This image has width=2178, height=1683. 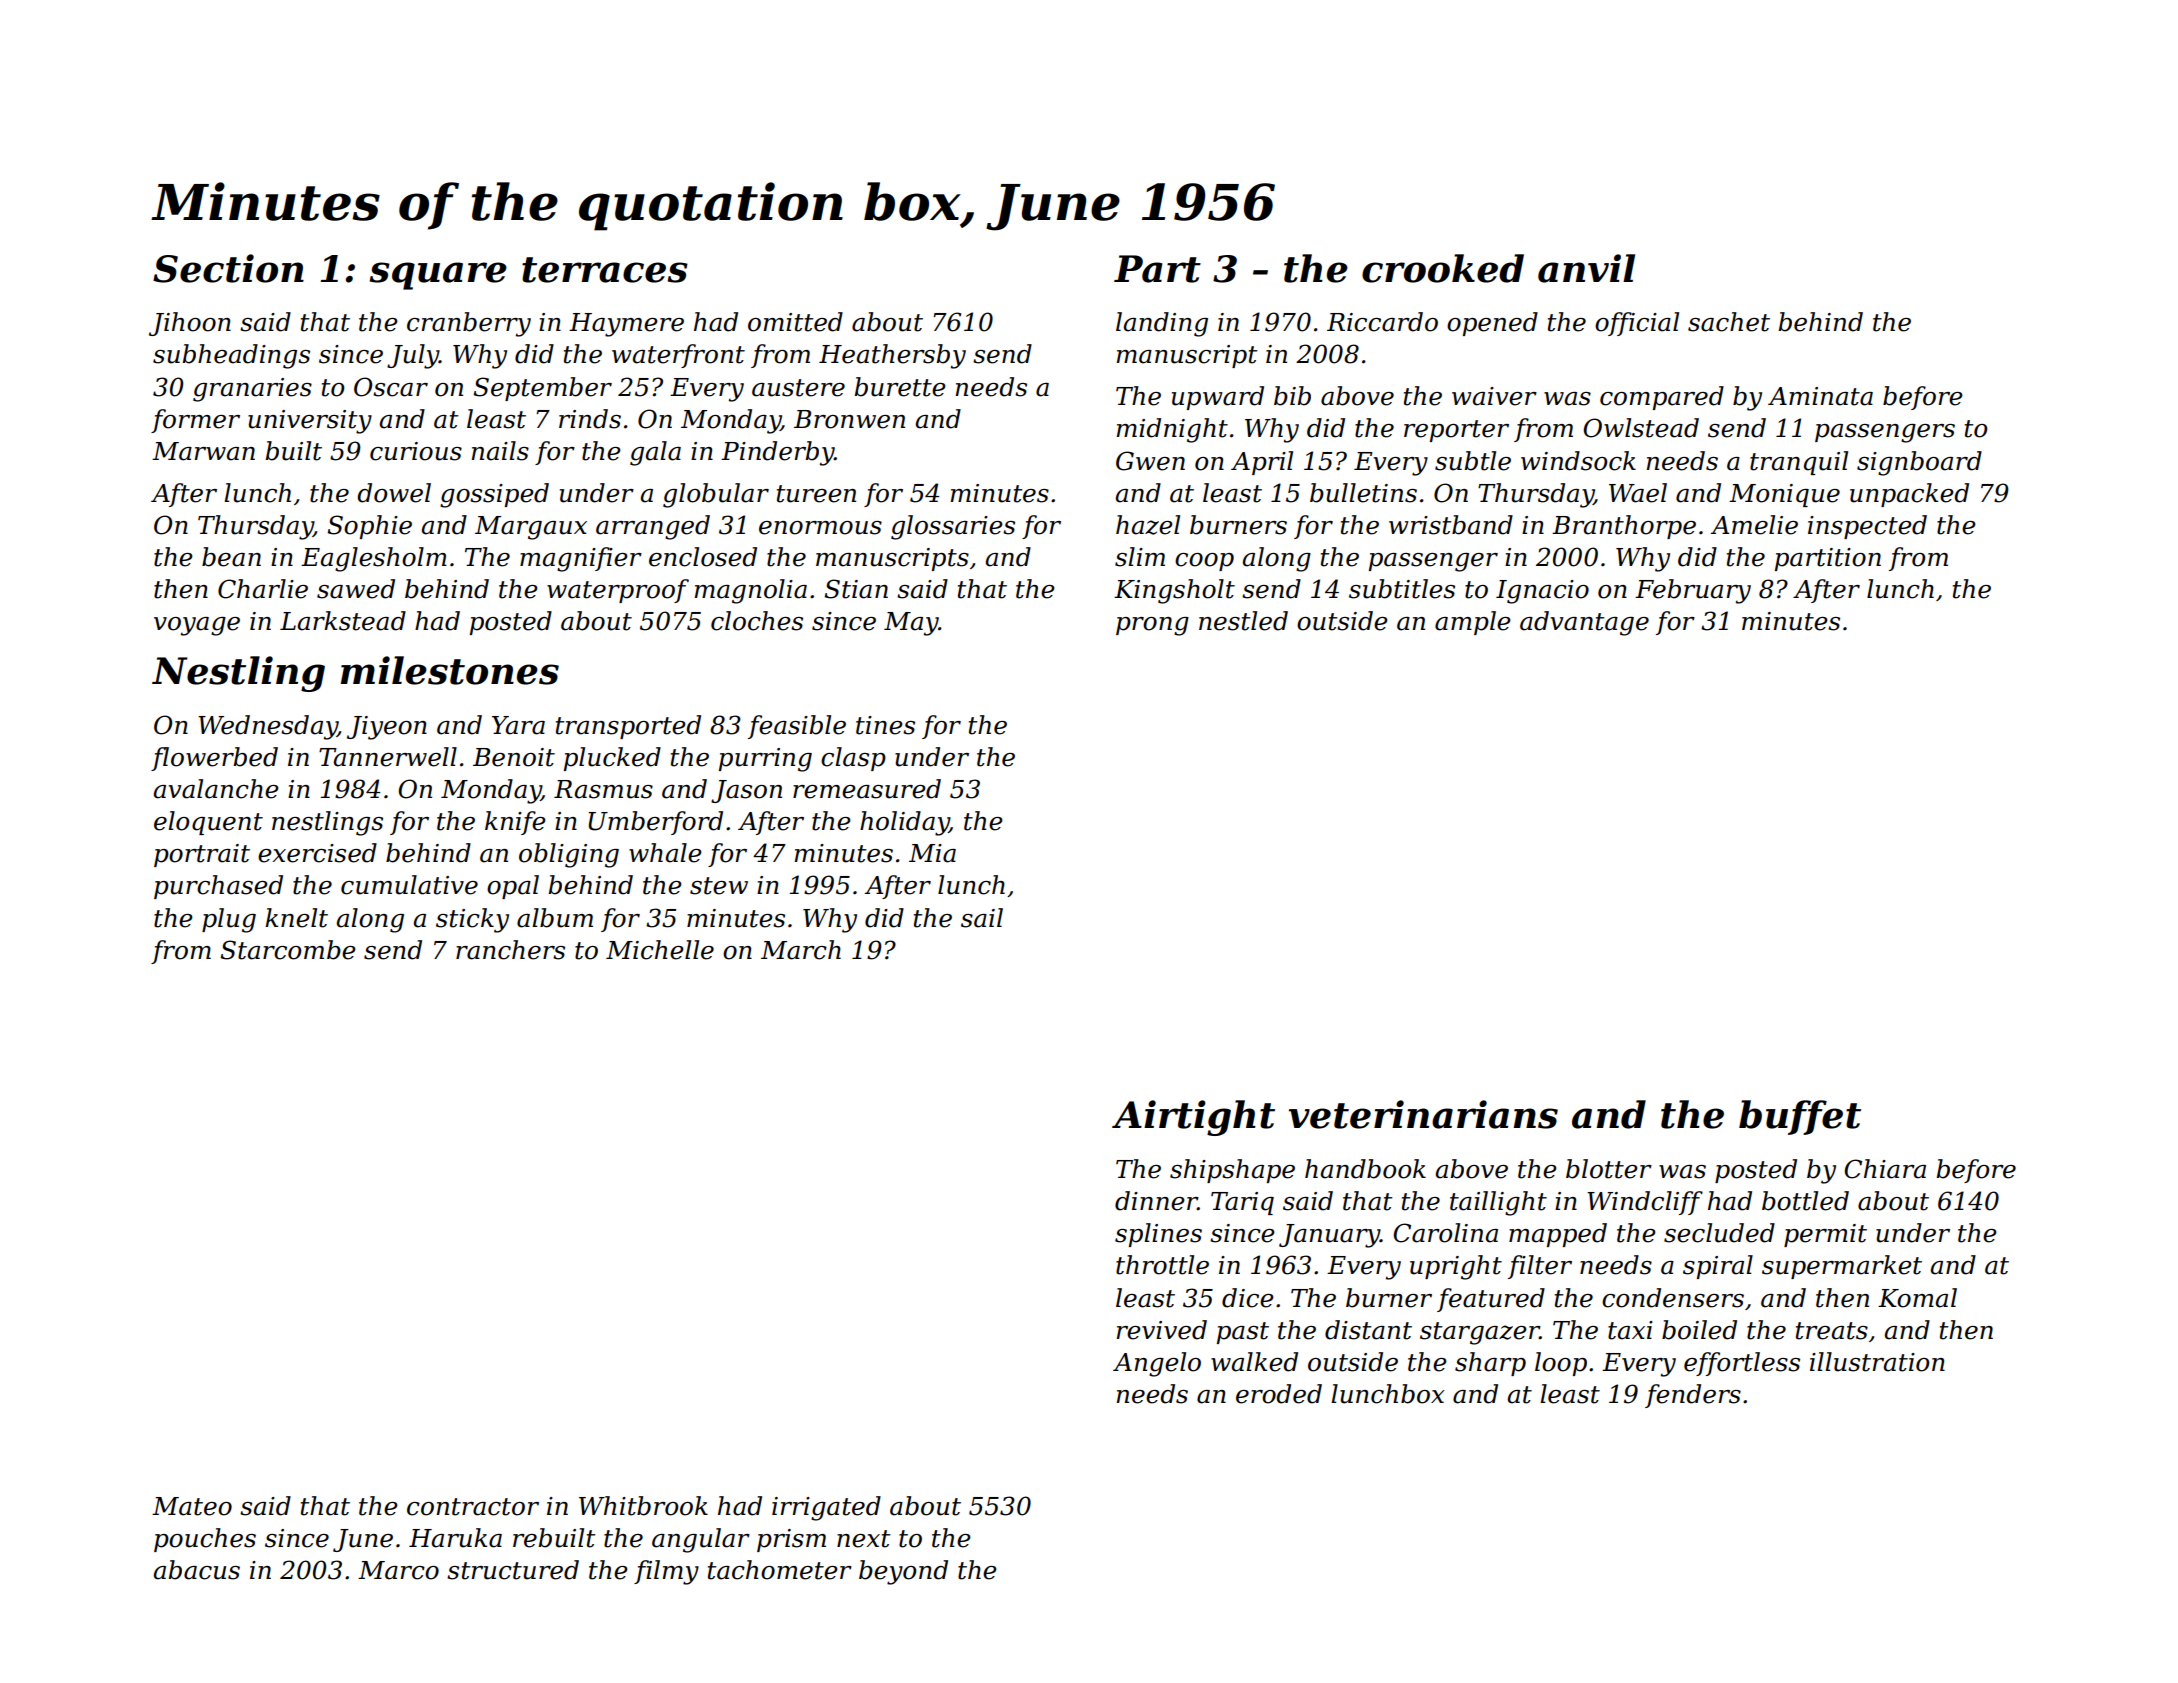 I want to click on February, so click(x=1693, y=591).
